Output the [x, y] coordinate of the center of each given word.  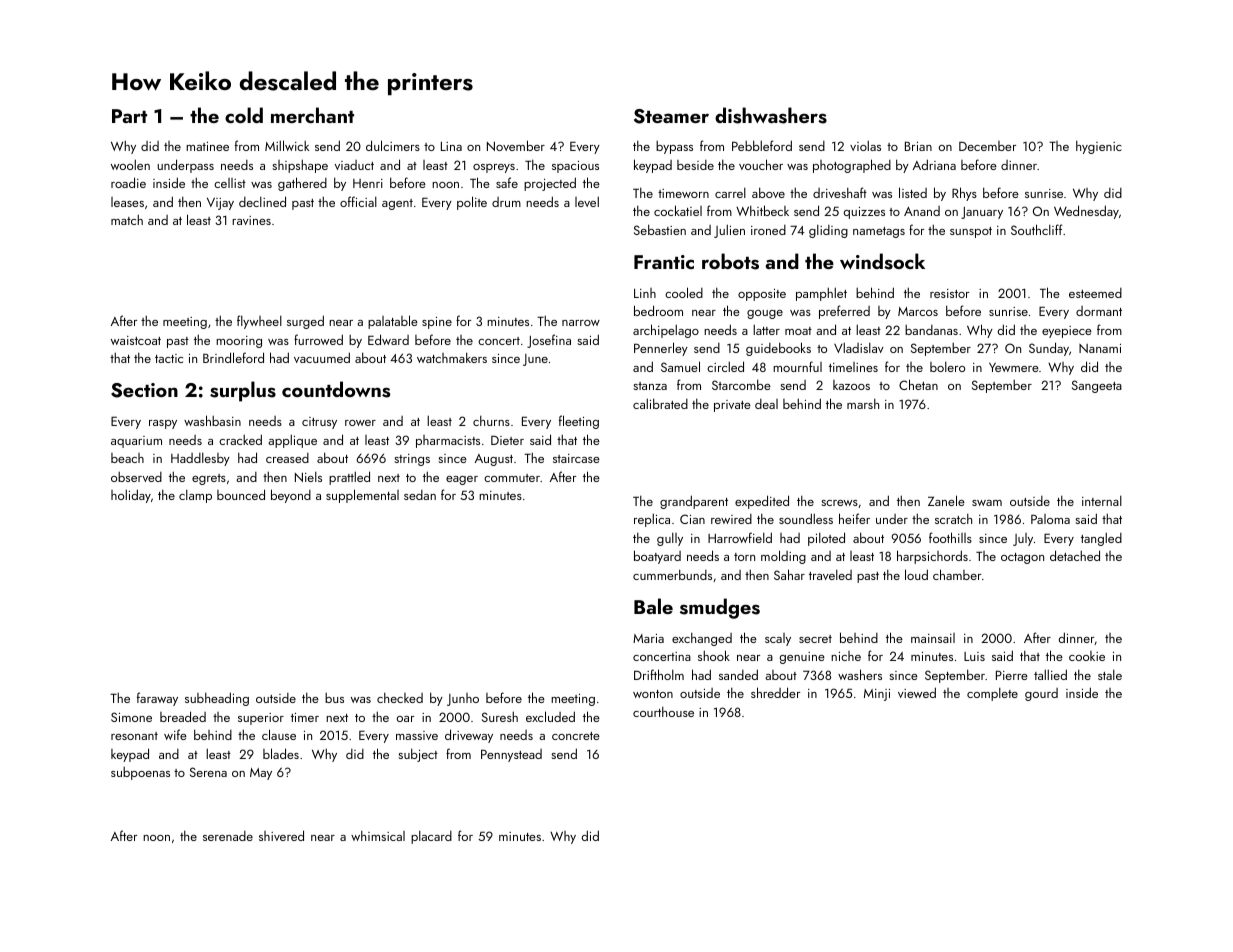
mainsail [933, 638]
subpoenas [140, 773]
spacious [575, 167]
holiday [131, 496]
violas [865, 146]
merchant [312, 115]
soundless [806, 518]
